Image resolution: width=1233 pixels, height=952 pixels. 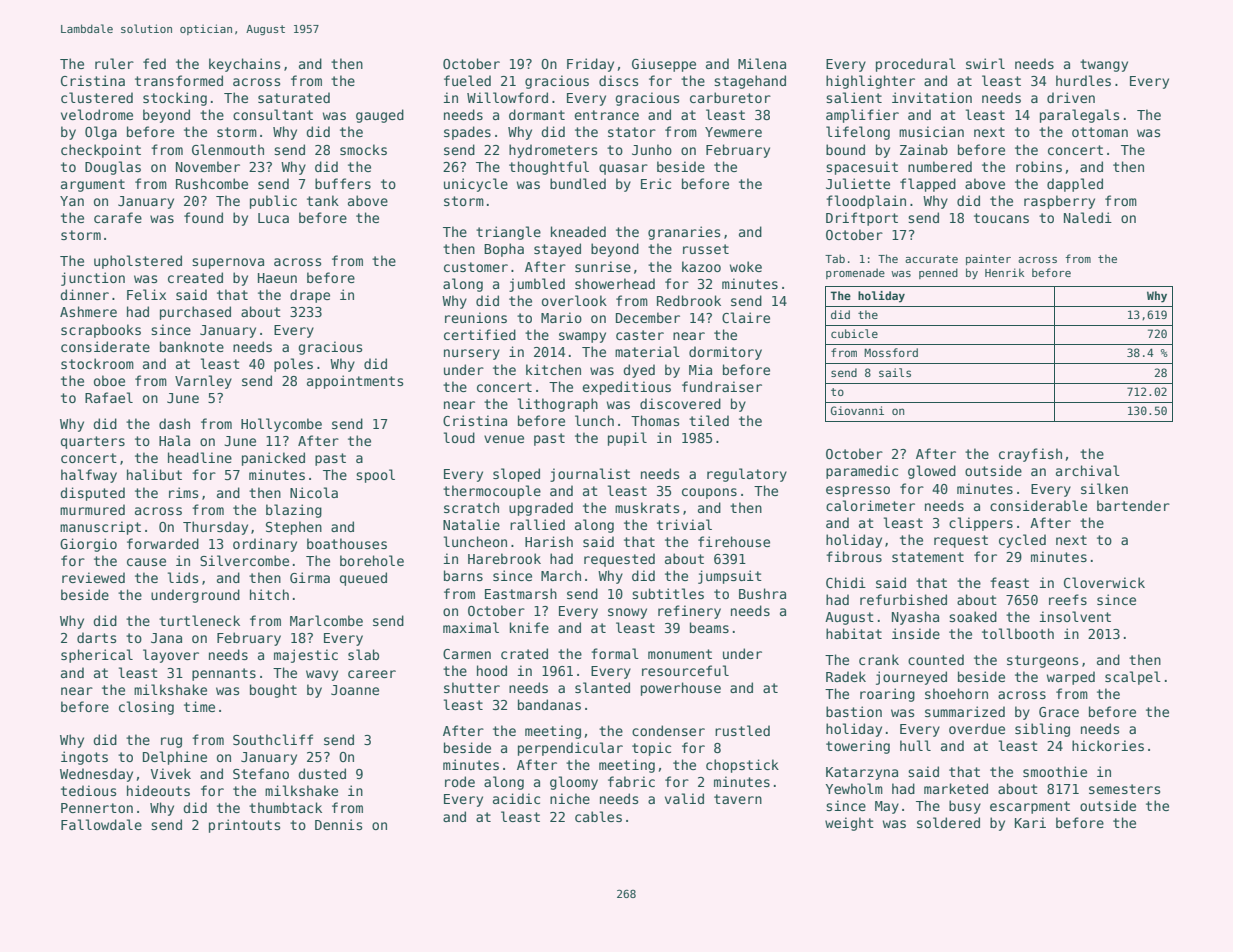 I want to click on consultant, so click(x=273, y=114).
